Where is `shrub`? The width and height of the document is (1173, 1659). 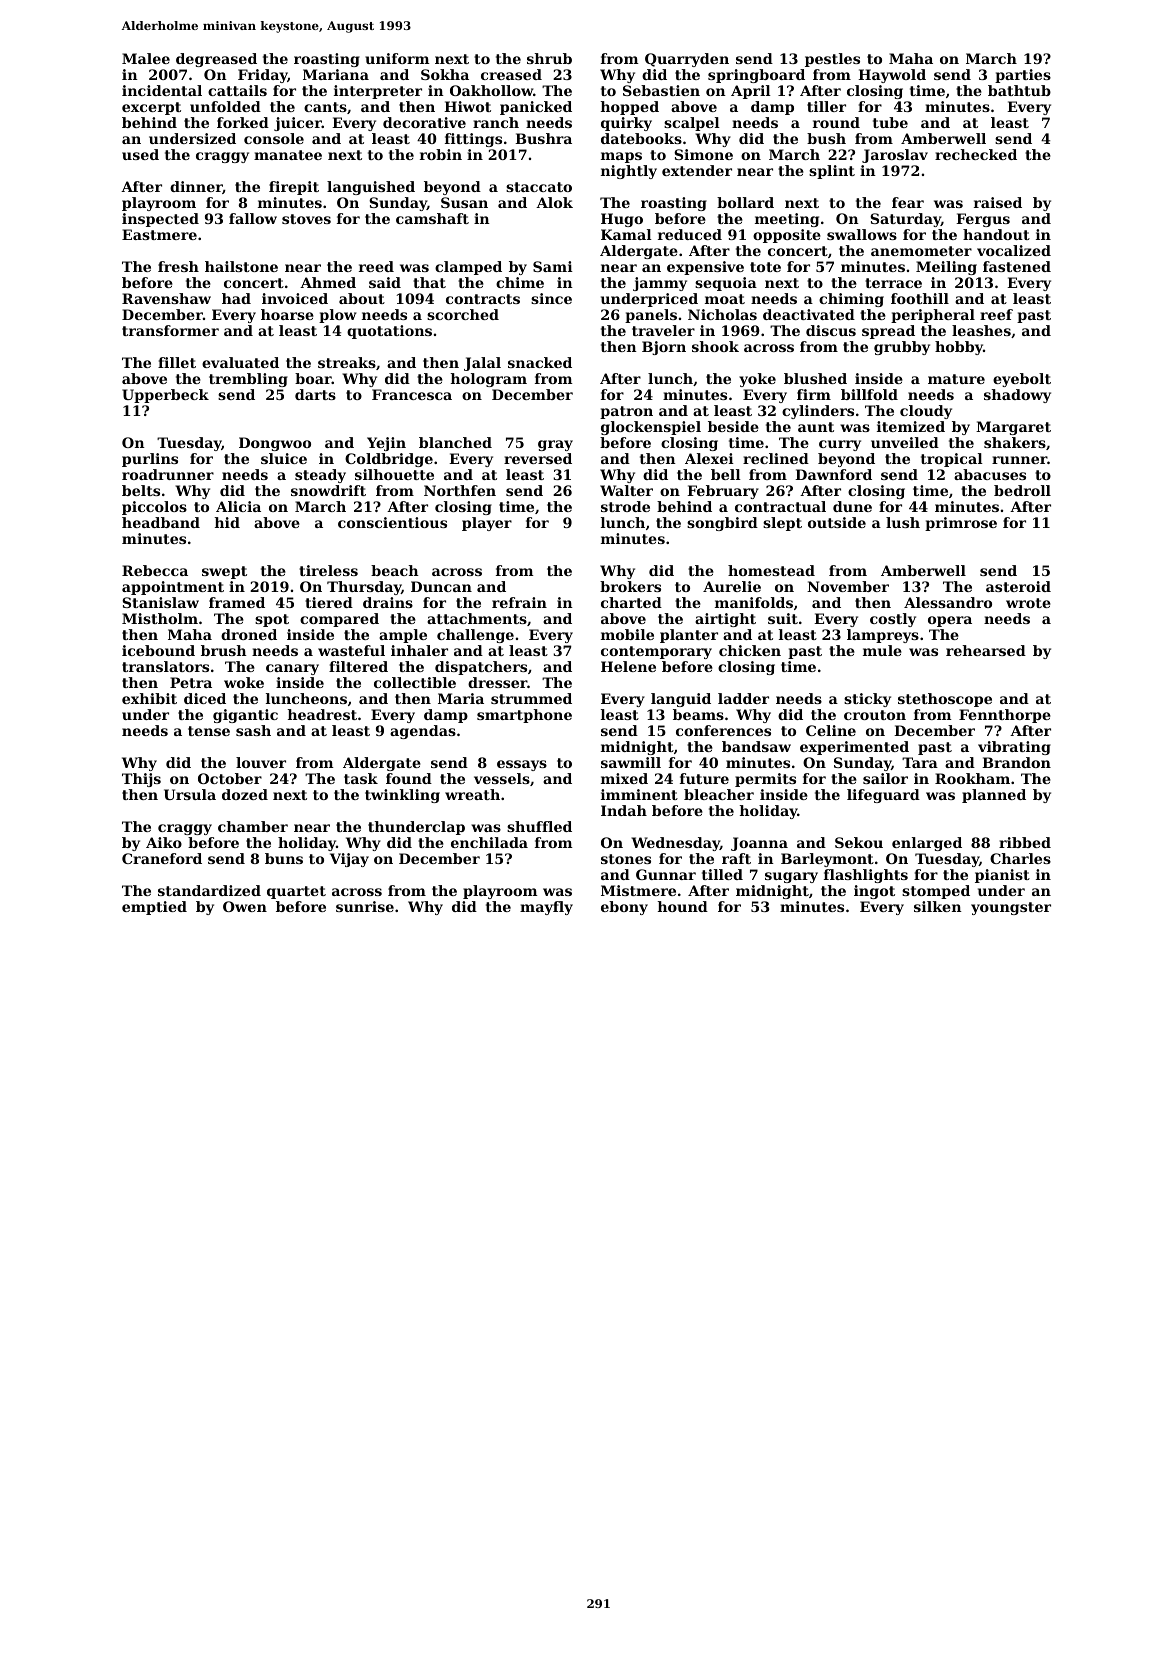 shrub is located at coordinates (549, 58).
